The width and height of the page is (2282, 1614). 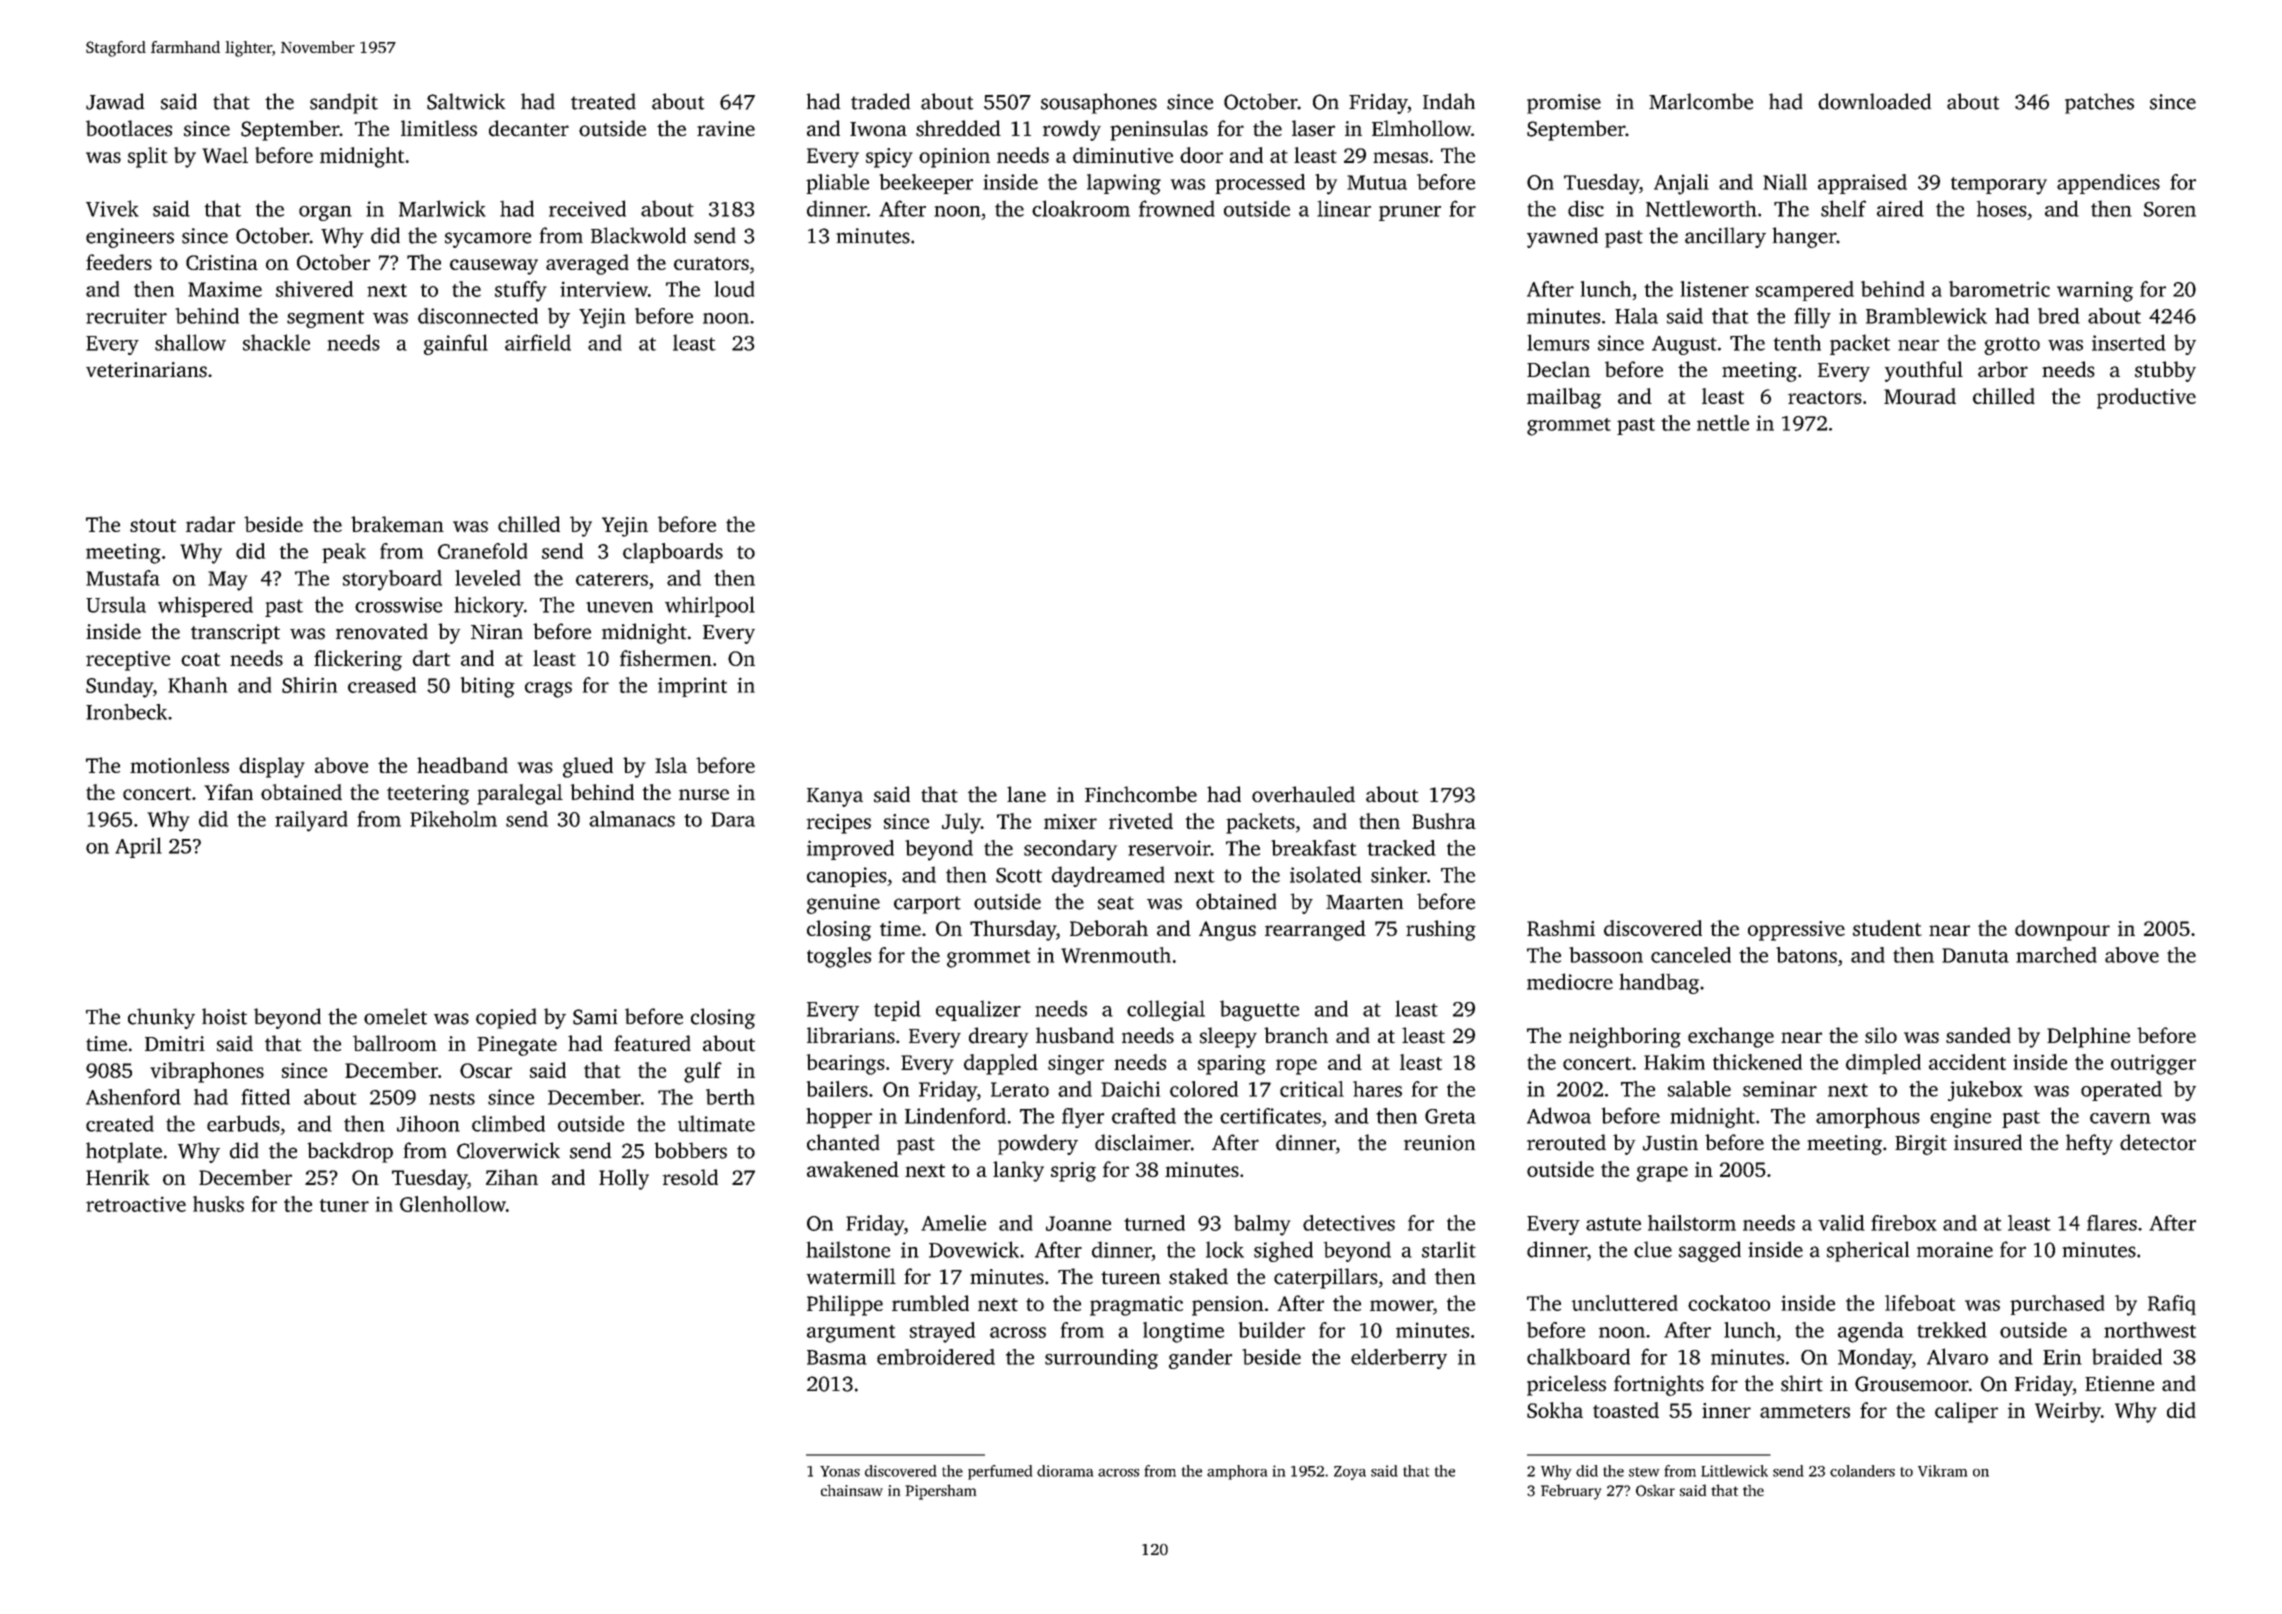 I want to click on shirt, so click(x=1802, y=1383).
